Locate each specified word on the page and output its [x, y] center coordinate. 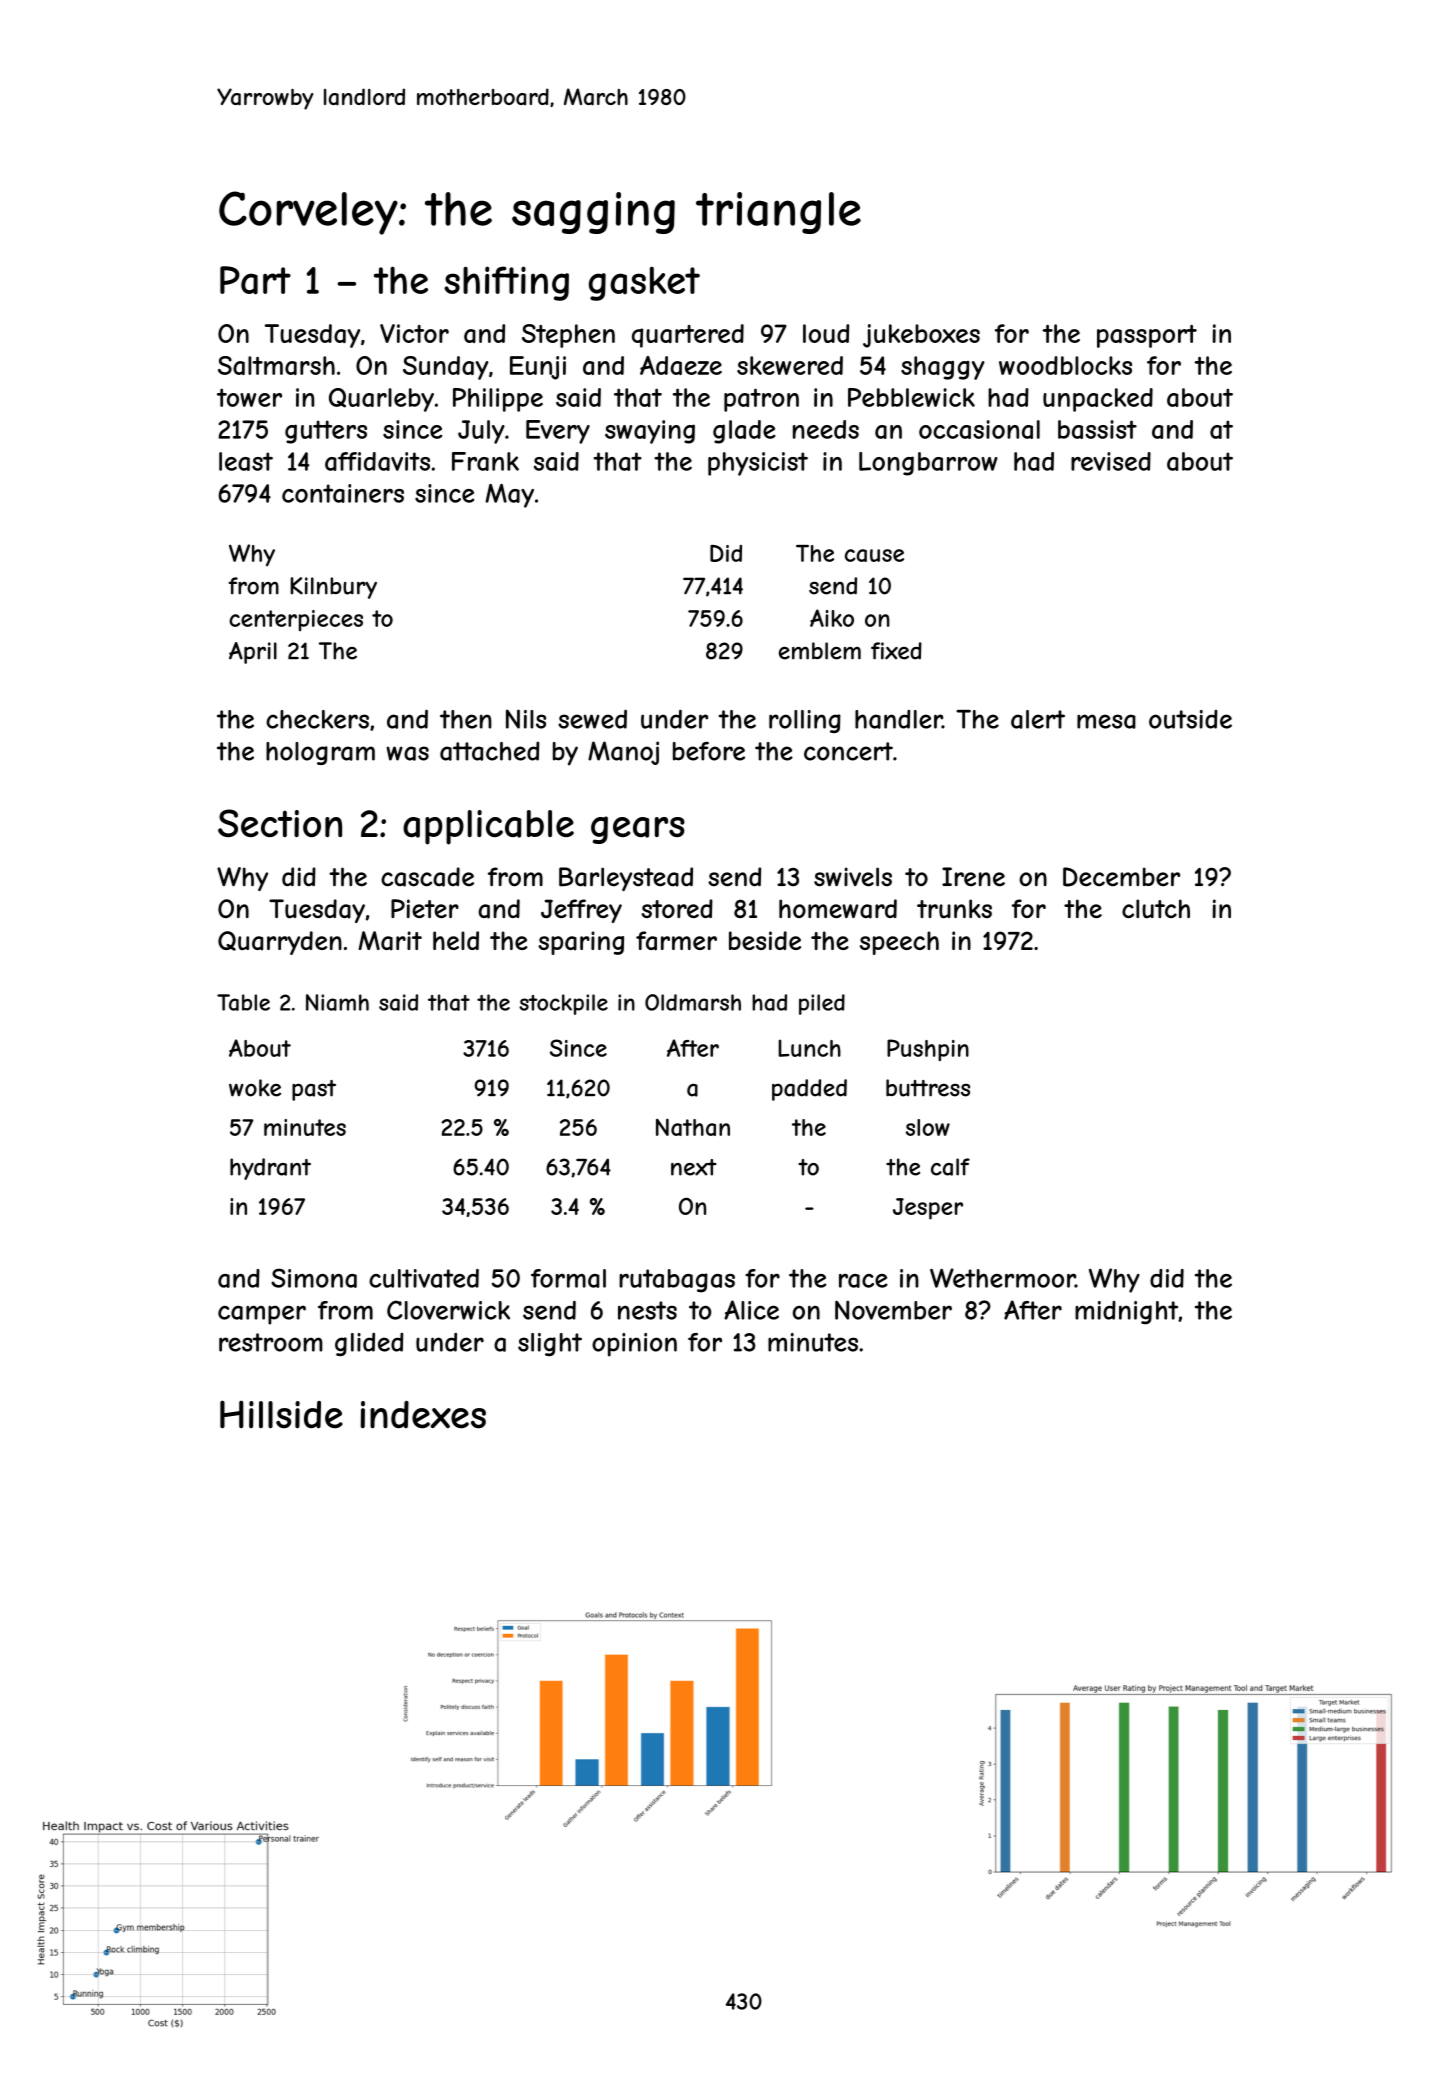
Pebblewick [911, 397]
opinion [634, 1345]
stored [677, 908]
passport [1147, 336]
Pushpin [928, 1050]
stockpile [563, 1004]
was [407, 753]
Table [243, 1002]
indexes [423, 1415]
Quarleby [381, 400]
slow [928, 1127]
